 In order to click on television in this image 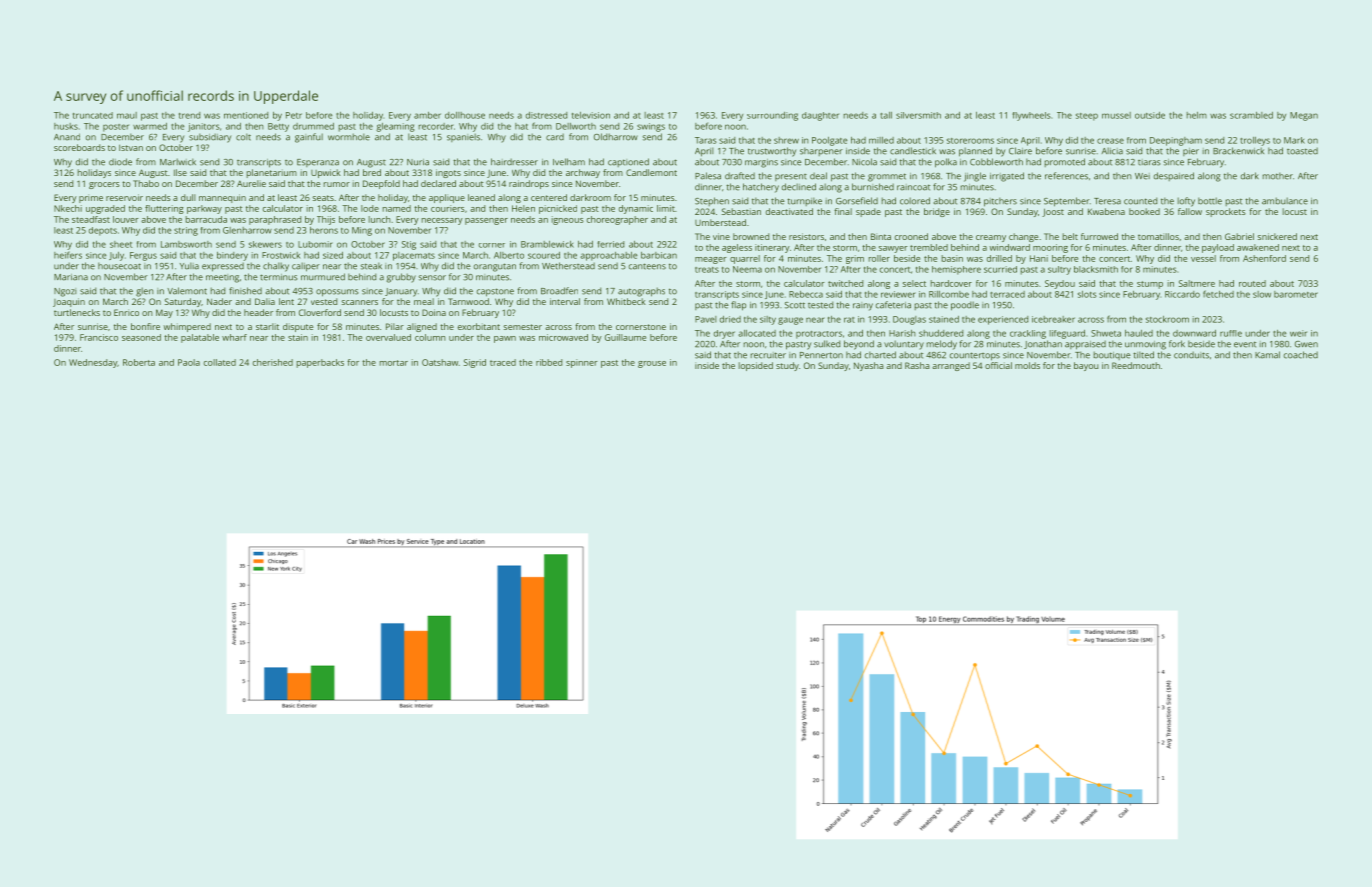, I will do `click(591, 115)`.
